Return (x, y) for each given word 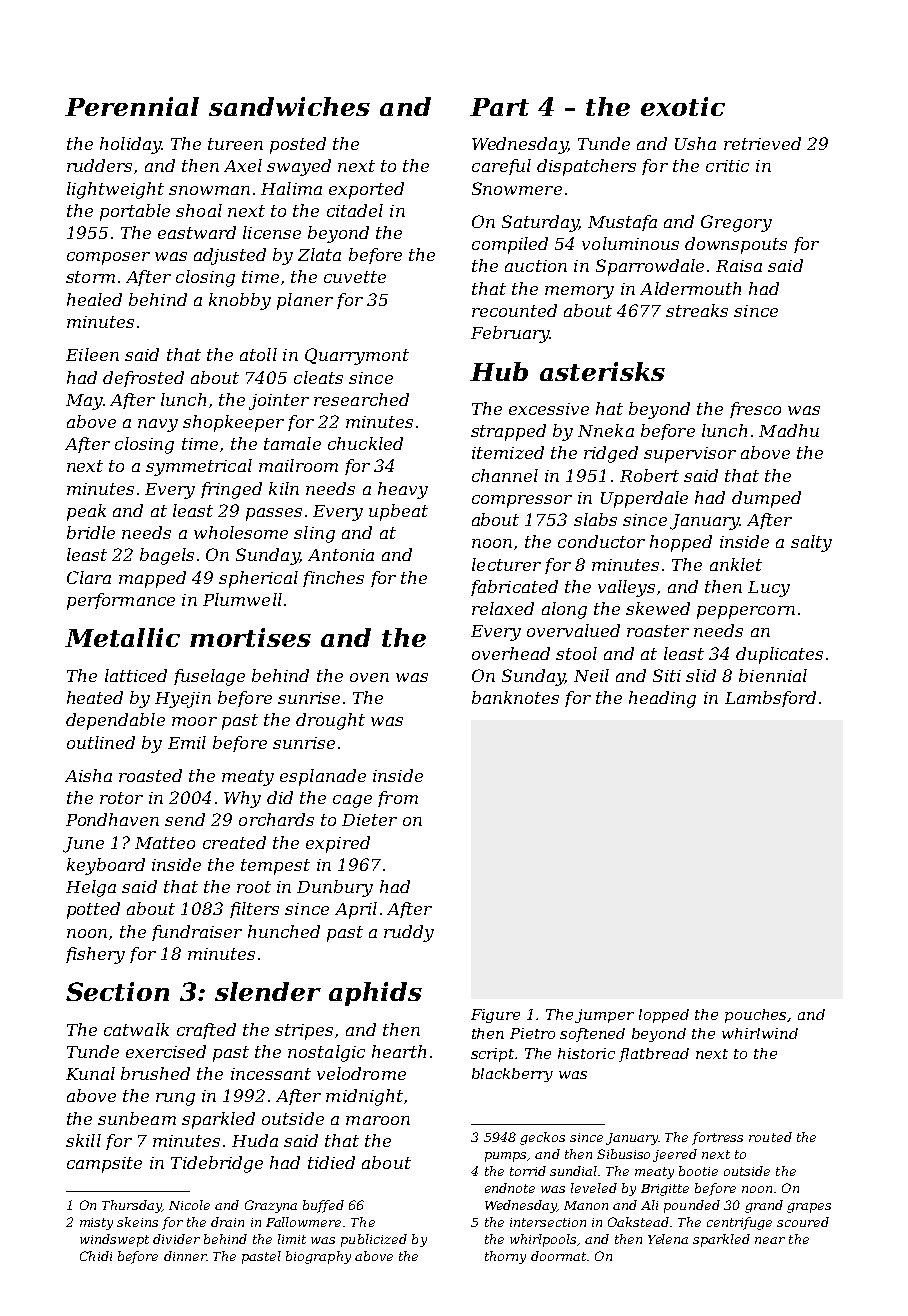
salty (811, 543)
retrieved (762, 143)
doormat (558, 1256)
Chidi (96, 1256)
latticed (136, 675)
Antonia (341, 555)
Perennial (132, 106)
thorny (505, 1257)
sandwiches (289, 106)
